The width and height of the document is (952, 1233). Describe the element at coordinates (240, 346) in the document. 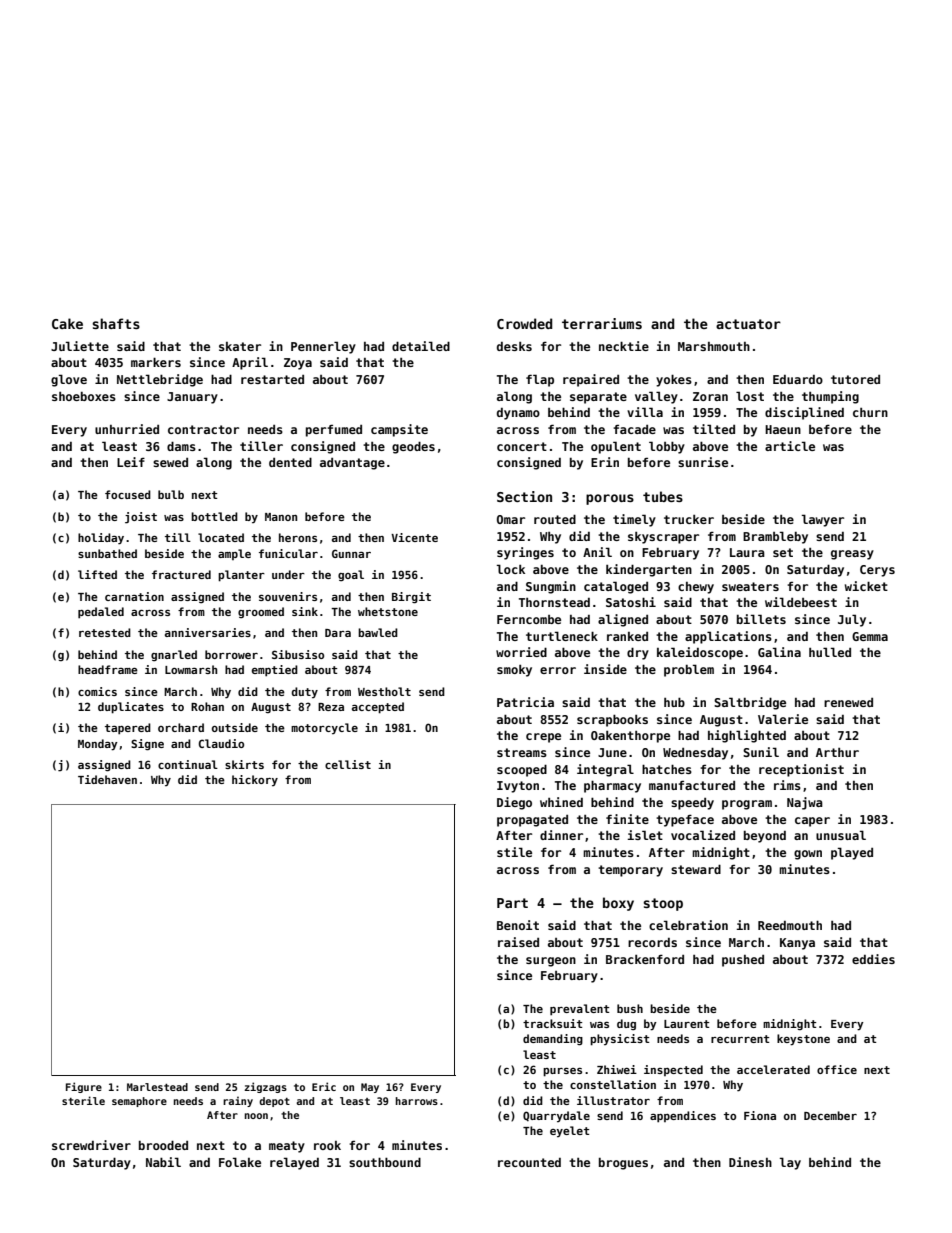

I see `skater` at that location.
